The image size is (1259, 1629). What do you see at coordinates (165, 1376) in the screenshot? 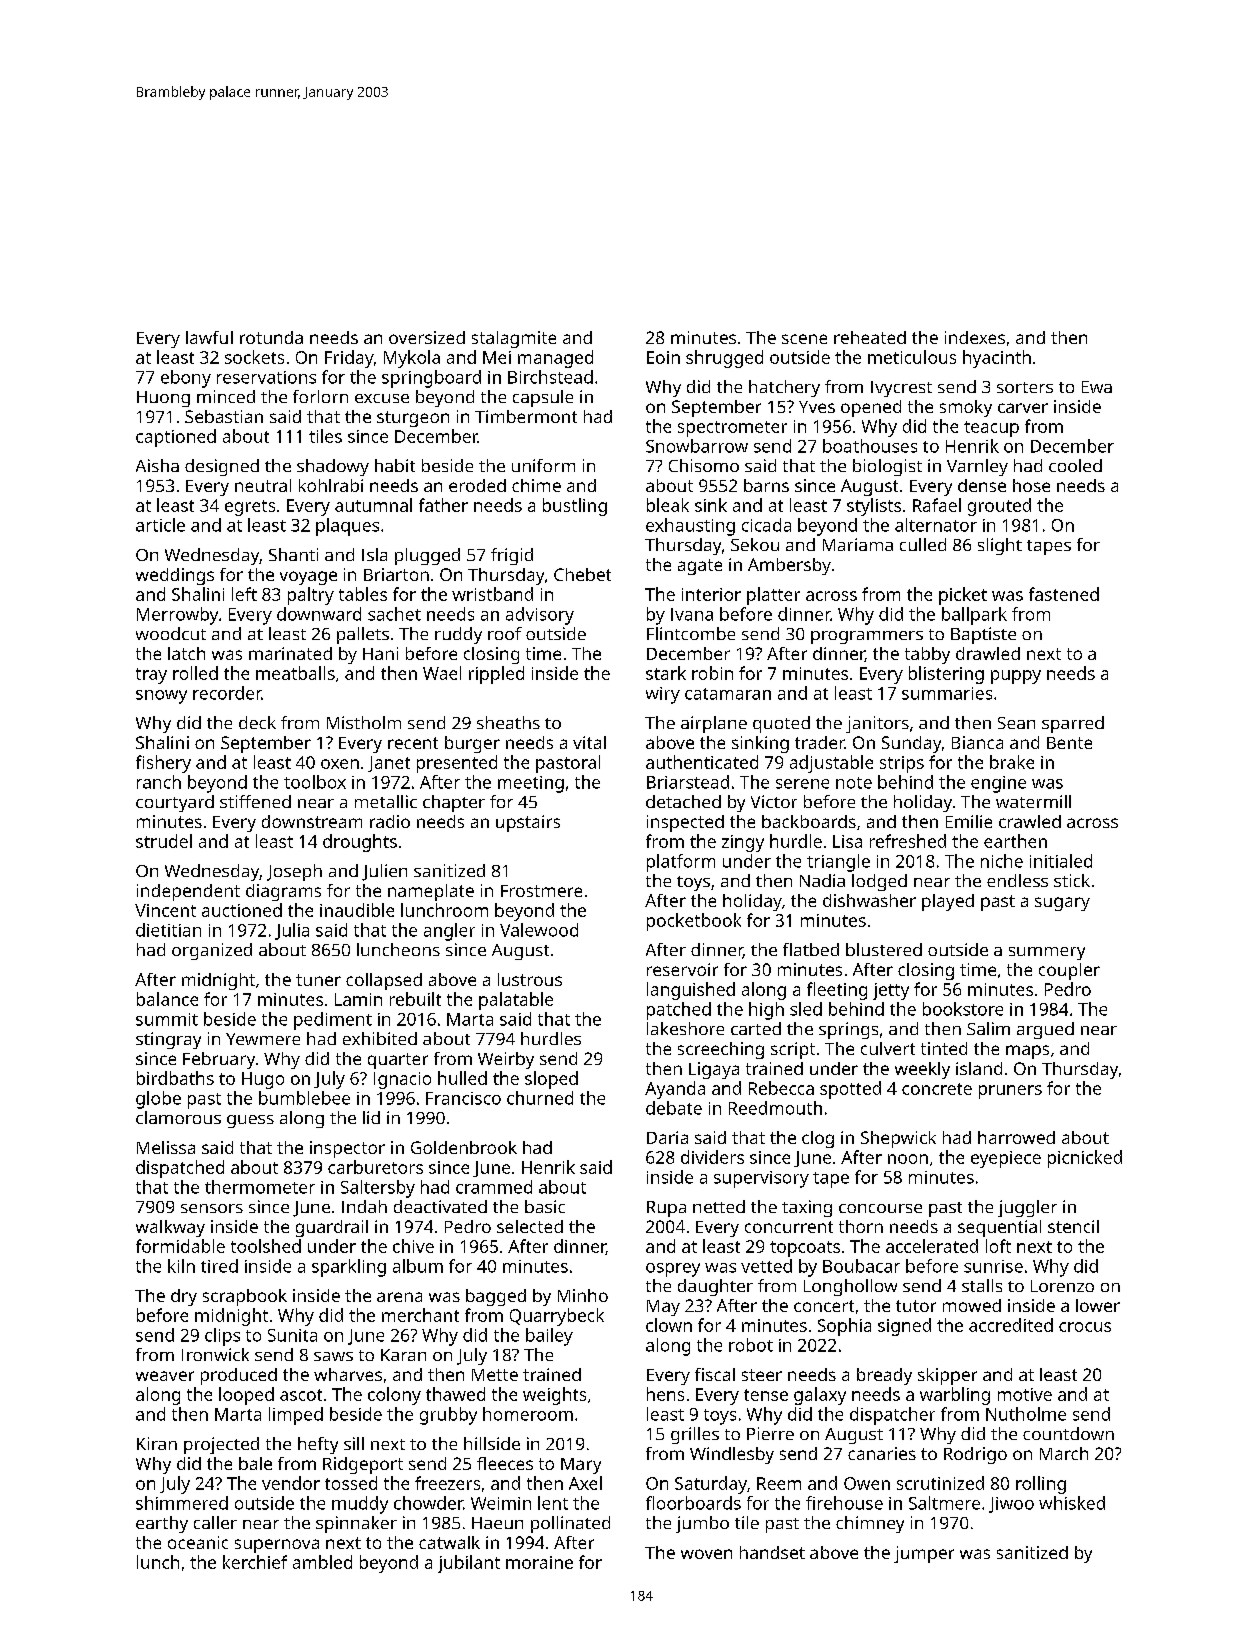
I see `weaver` at bounding box center [165, 1376].
